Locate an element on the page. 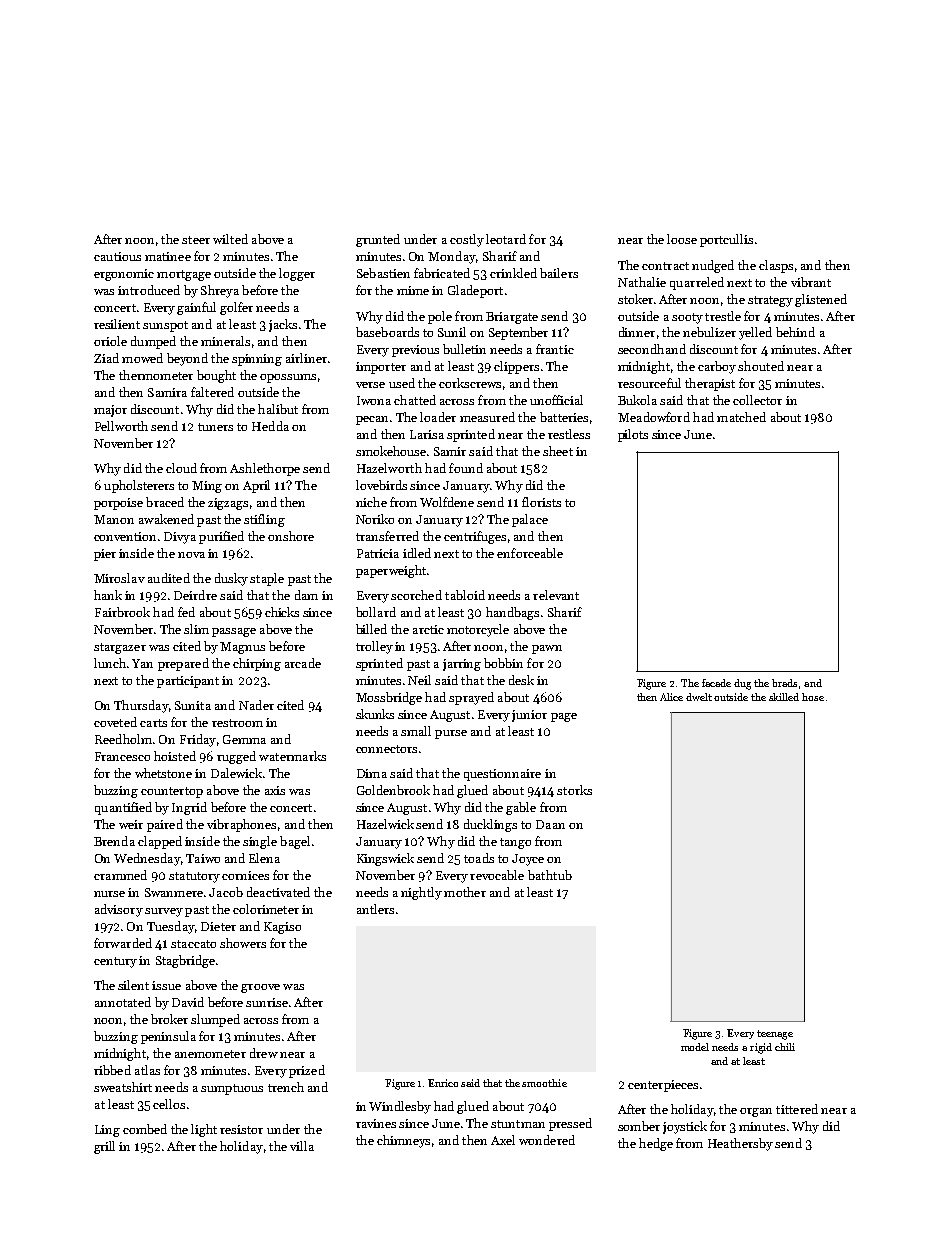  resilient is located at coordinates (117, 324).
